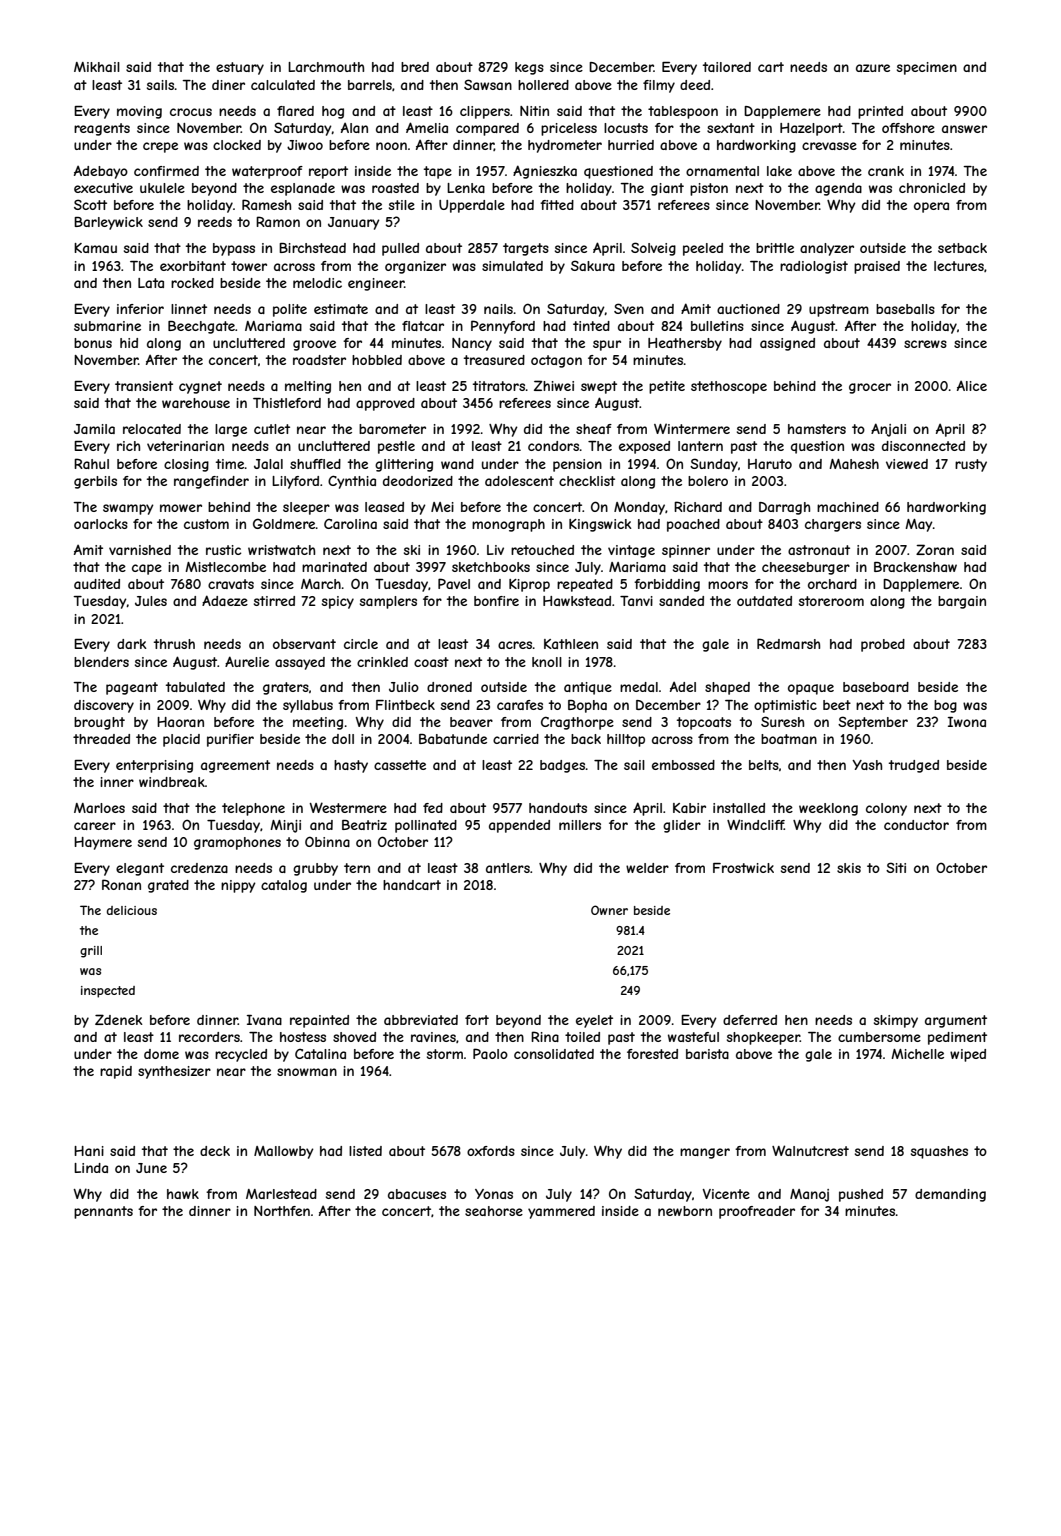 Image resolution: width=1061 pixels, height=1536 pixels. I want to click on demanding, so click(950, 1195).
